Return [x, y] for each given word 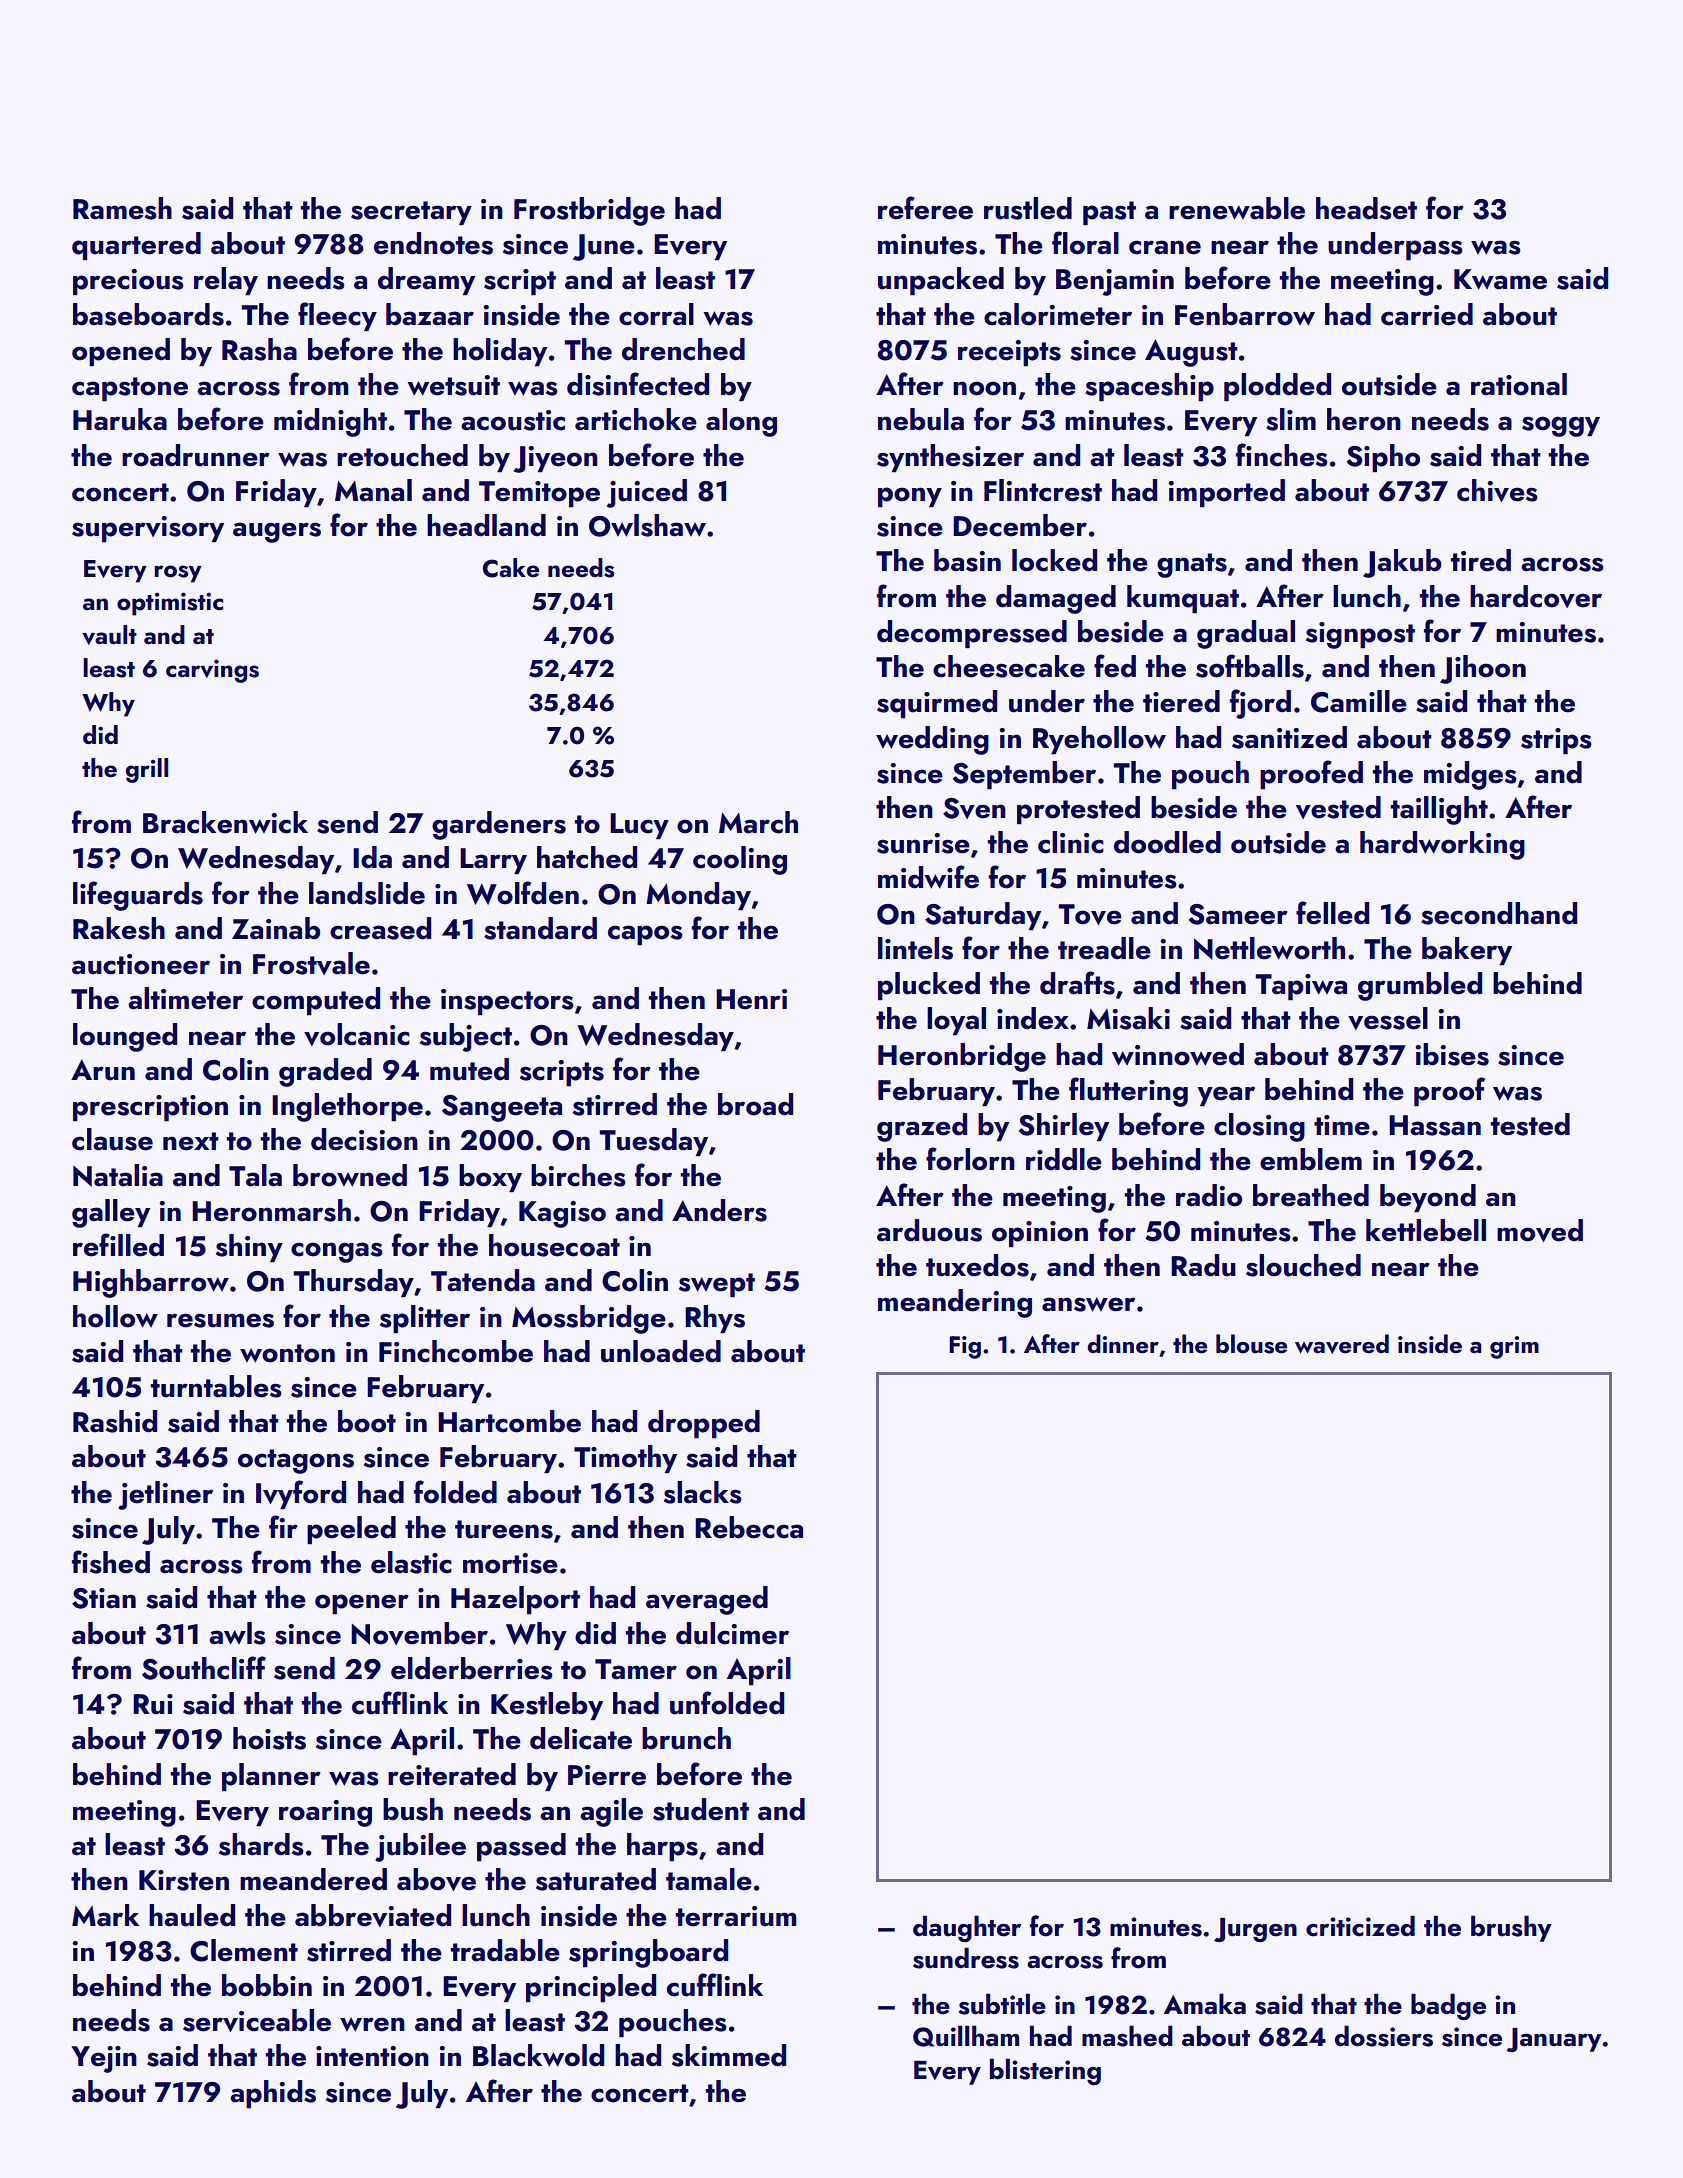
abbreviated [373, 1915]
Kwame [1500, 279]
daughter [967, 1928]
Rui [153, 1704]
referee [925, 208]
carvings [212, 671]
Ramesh [122, 208]
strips [1556, 741]
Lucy [639, 826]
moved [1540, 1230]
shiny [249, 1248]
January [1554, 2040]
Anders [719, 1210]
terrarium [736, 1916]
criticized [1360, 1926]
